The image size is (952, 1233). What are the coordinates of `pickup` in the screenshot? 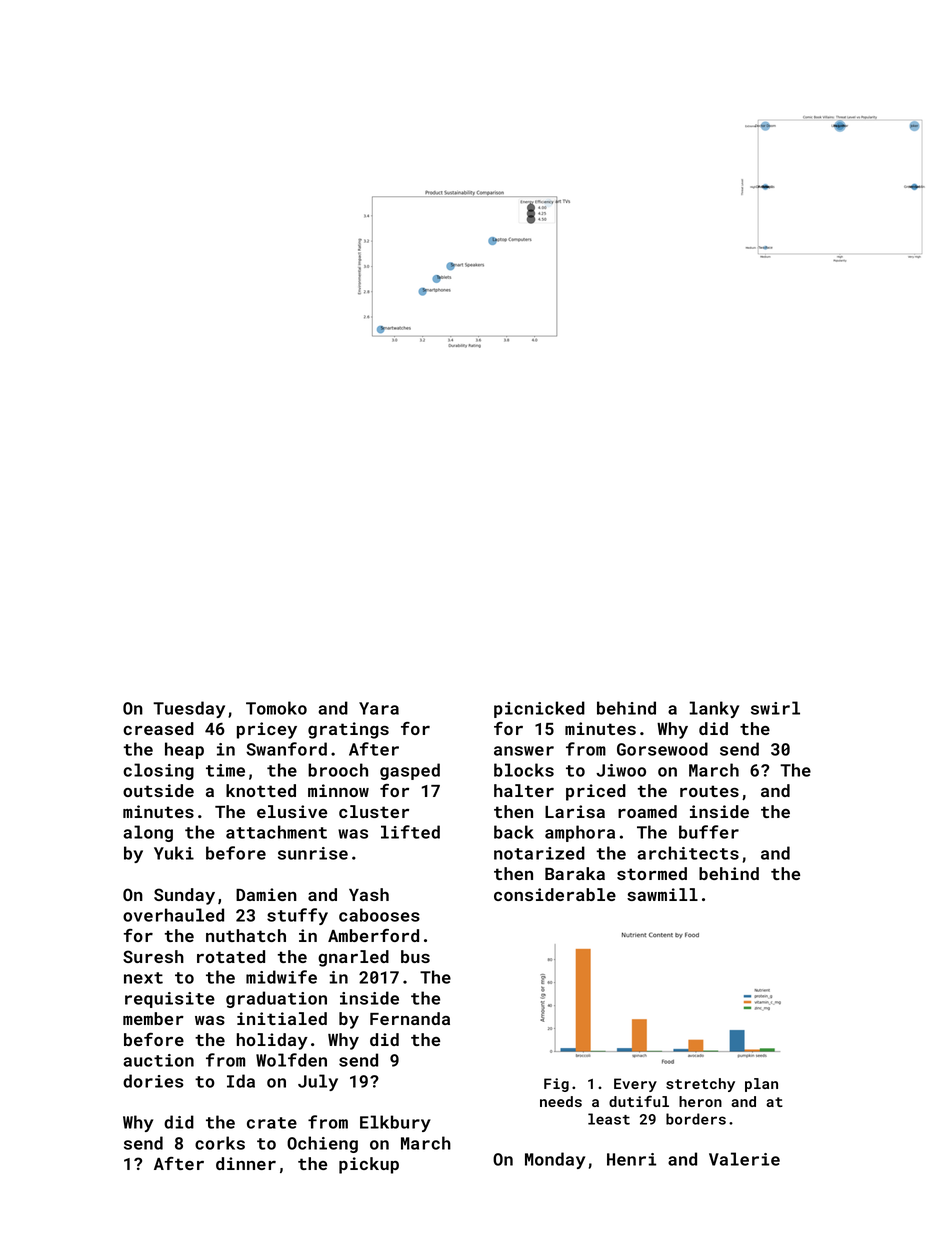 It's located at (369, 1165).
